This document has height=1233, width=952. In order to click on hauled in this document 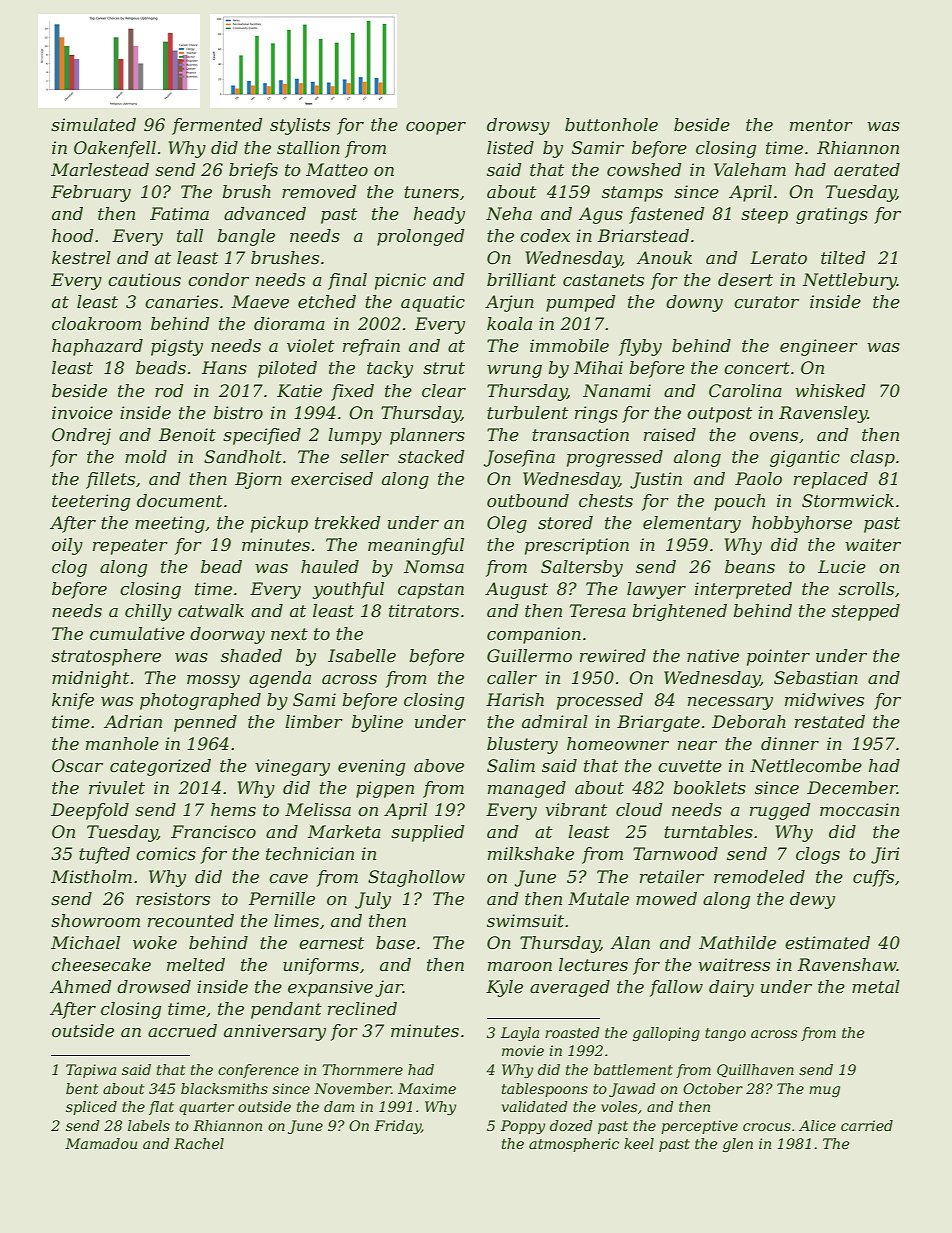, I will do `click(330, 567)`.
